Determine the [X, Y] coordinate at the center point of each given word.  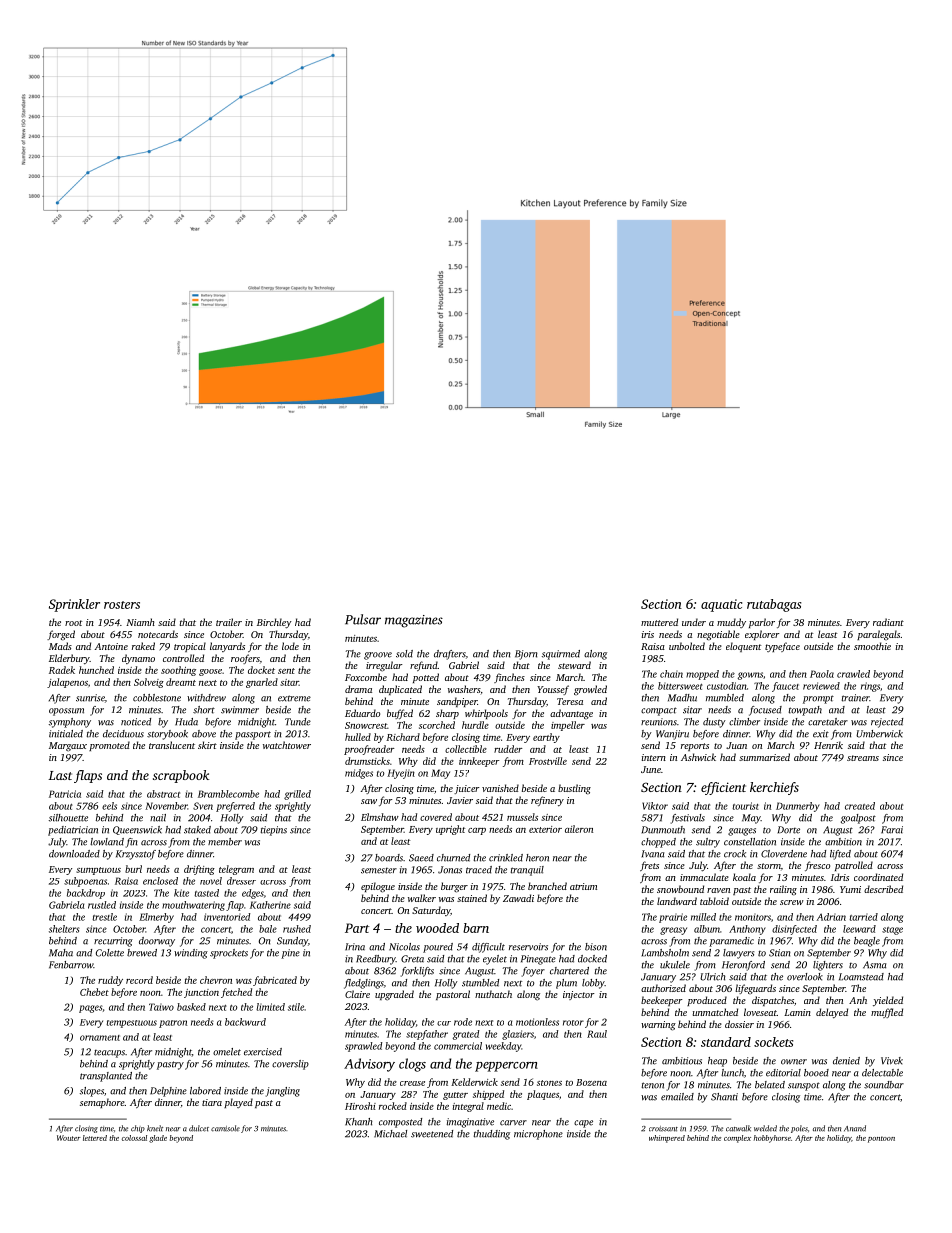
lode [290, 646]
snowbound [680, 889]
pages [90, 1009]
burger [454, 887]
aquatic [721, 605]
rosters [122, 605]
